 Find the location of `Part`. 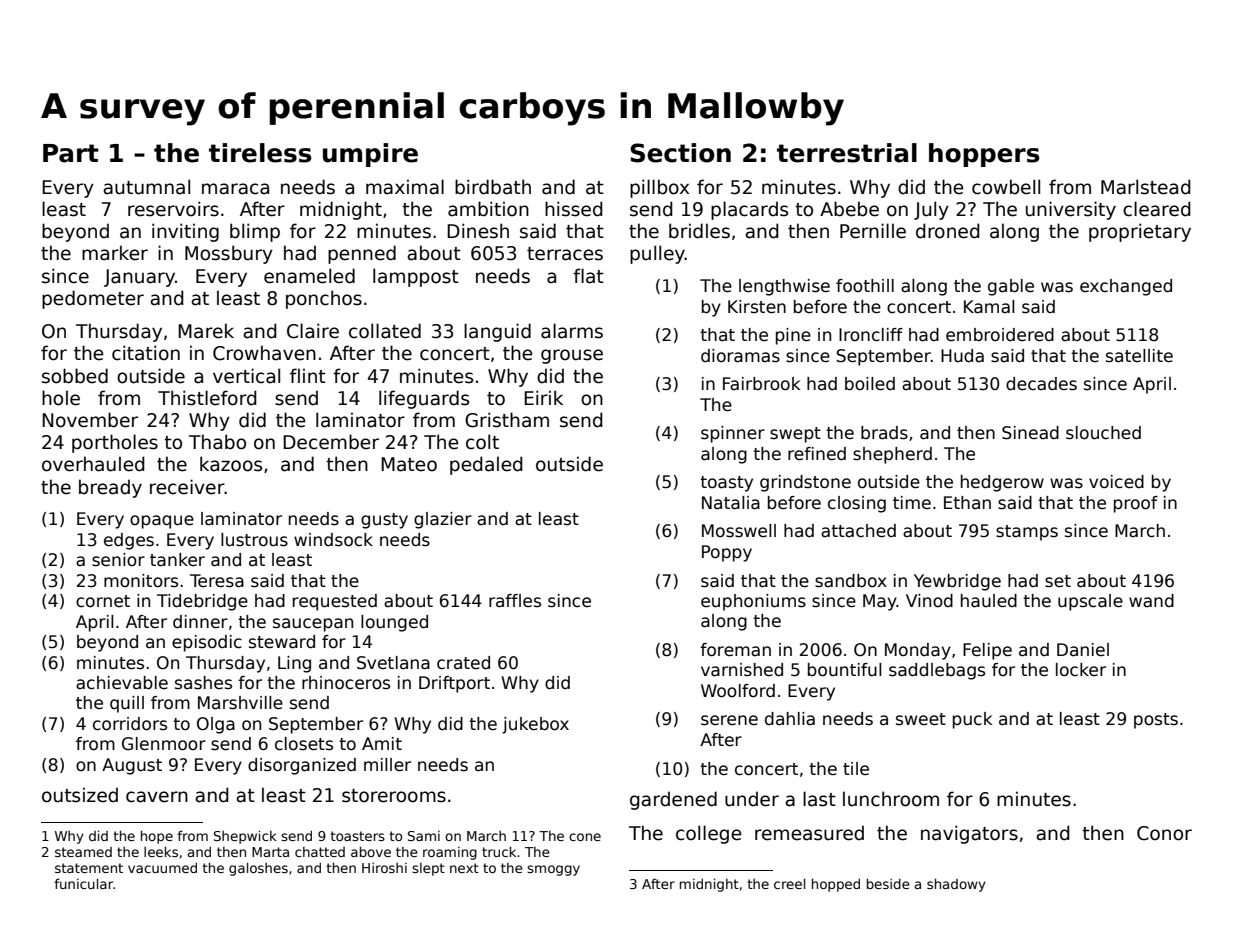

Part is located at coordinates (71, 153).
